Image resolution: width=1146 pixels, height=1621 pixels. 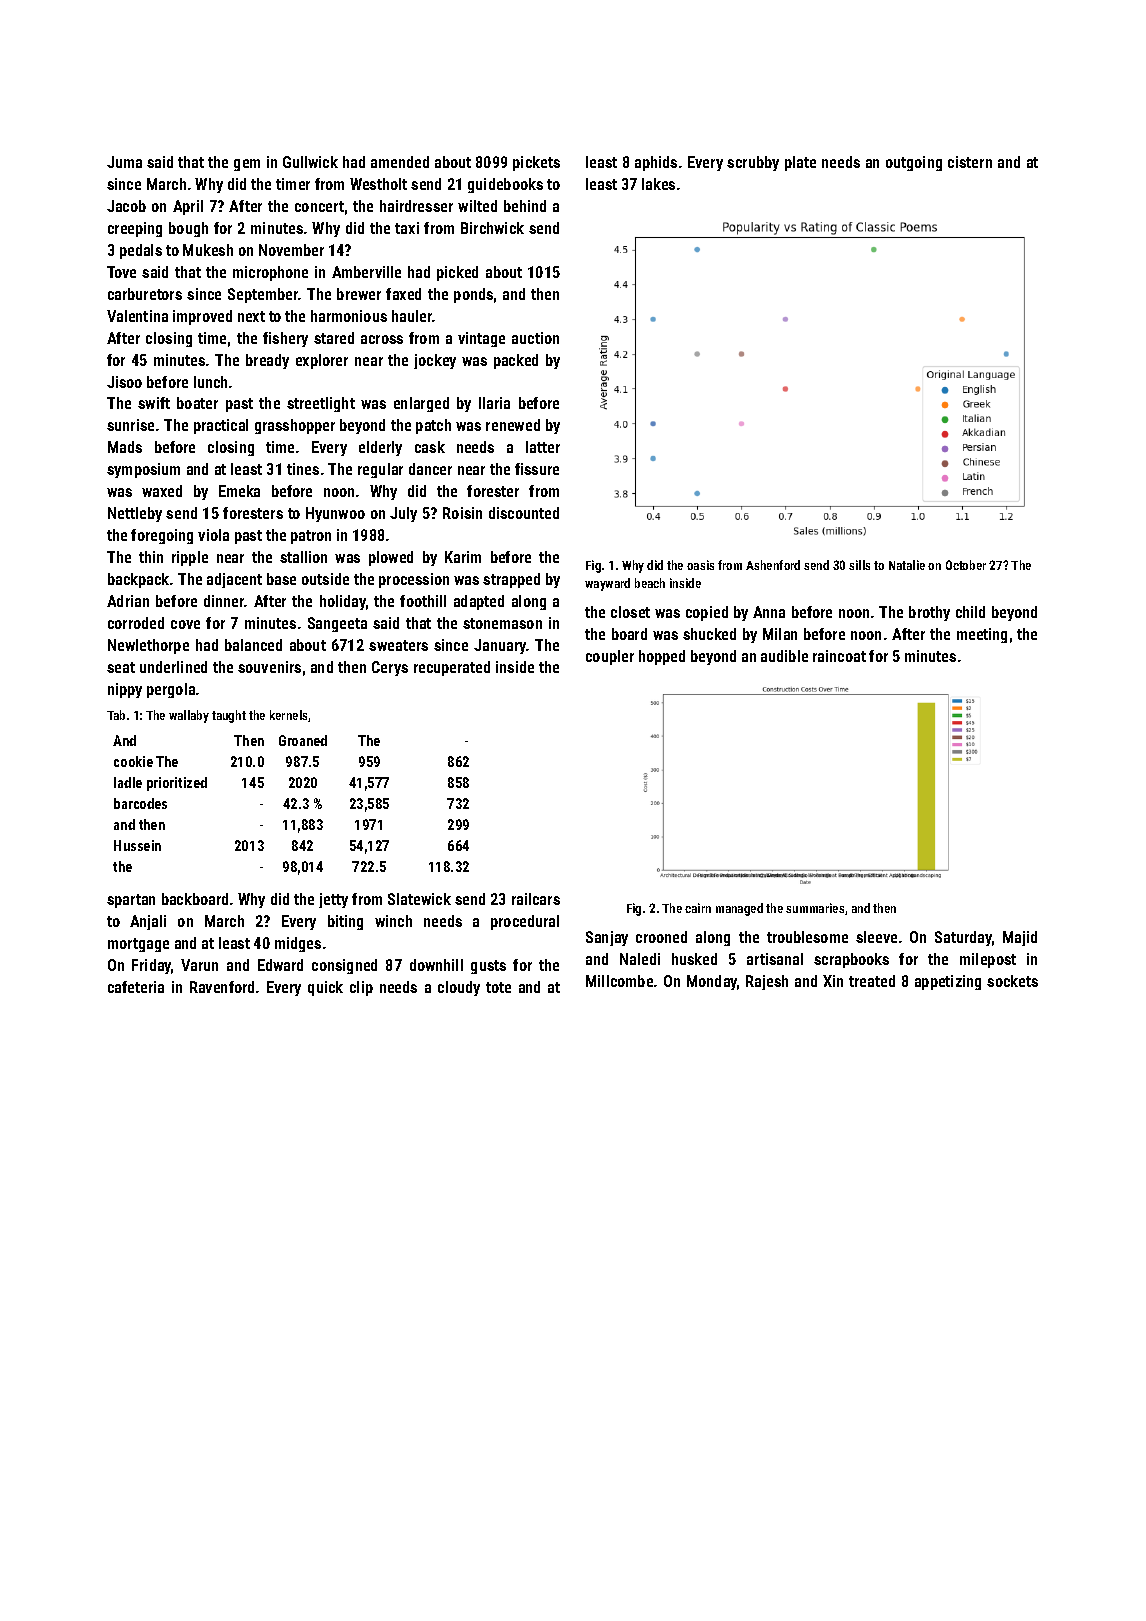 What do you see at coordinates (133, 761) in the screenshot?
I see `cookie` at bounding box center [133, 761].
